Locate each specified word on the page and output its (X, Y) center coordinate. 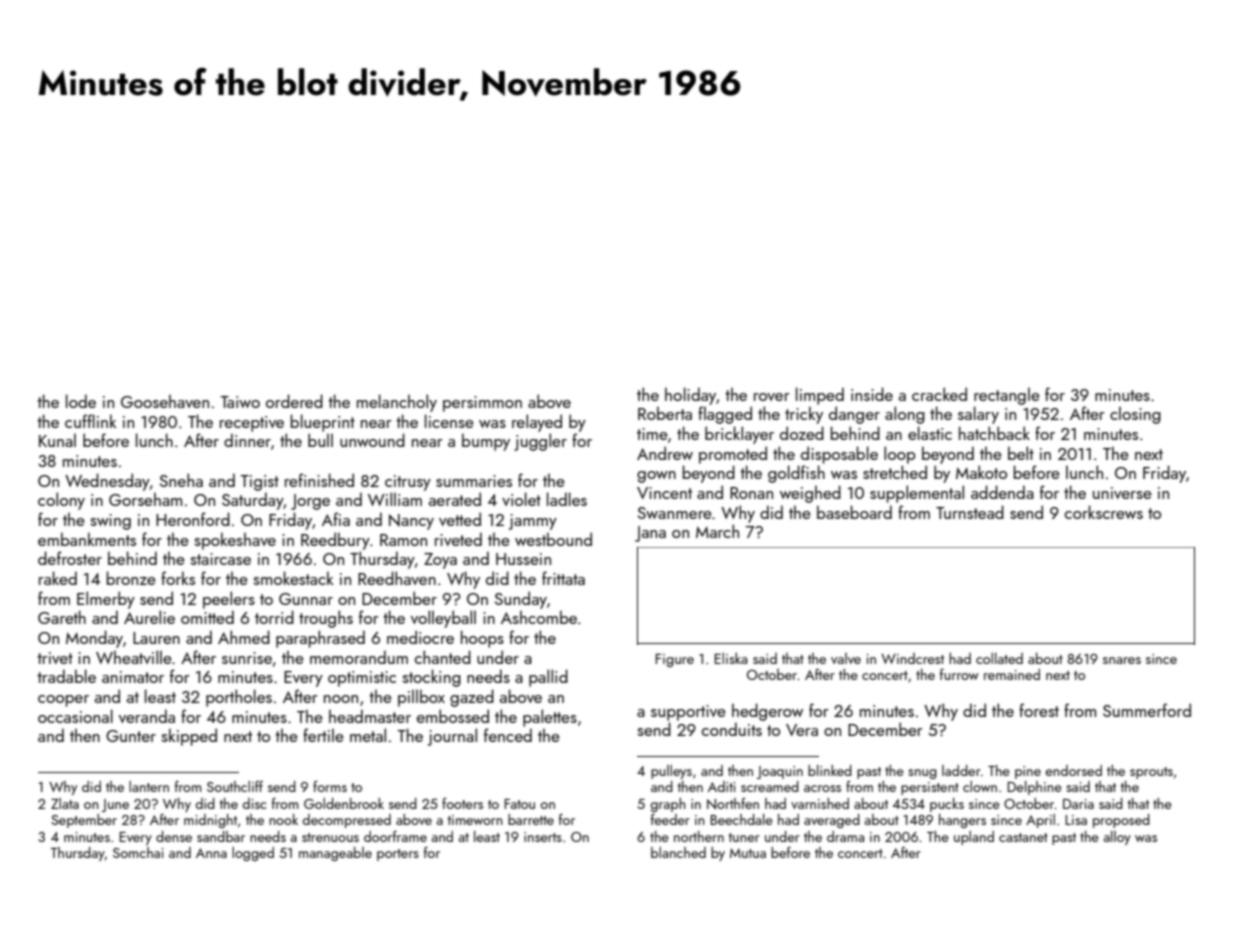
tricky (804, 415)
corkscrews (1104, 512)
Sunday (521, 600)
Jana (650, 534)
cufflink (91, 421)
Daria (1078, 804)
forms (330, 786)
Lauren (156, 638)
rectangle (1007, 396)
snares (1122, 660)
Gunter (131, 736)
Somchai (138, 852)
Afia (336, 519)
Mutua (748, 853)
